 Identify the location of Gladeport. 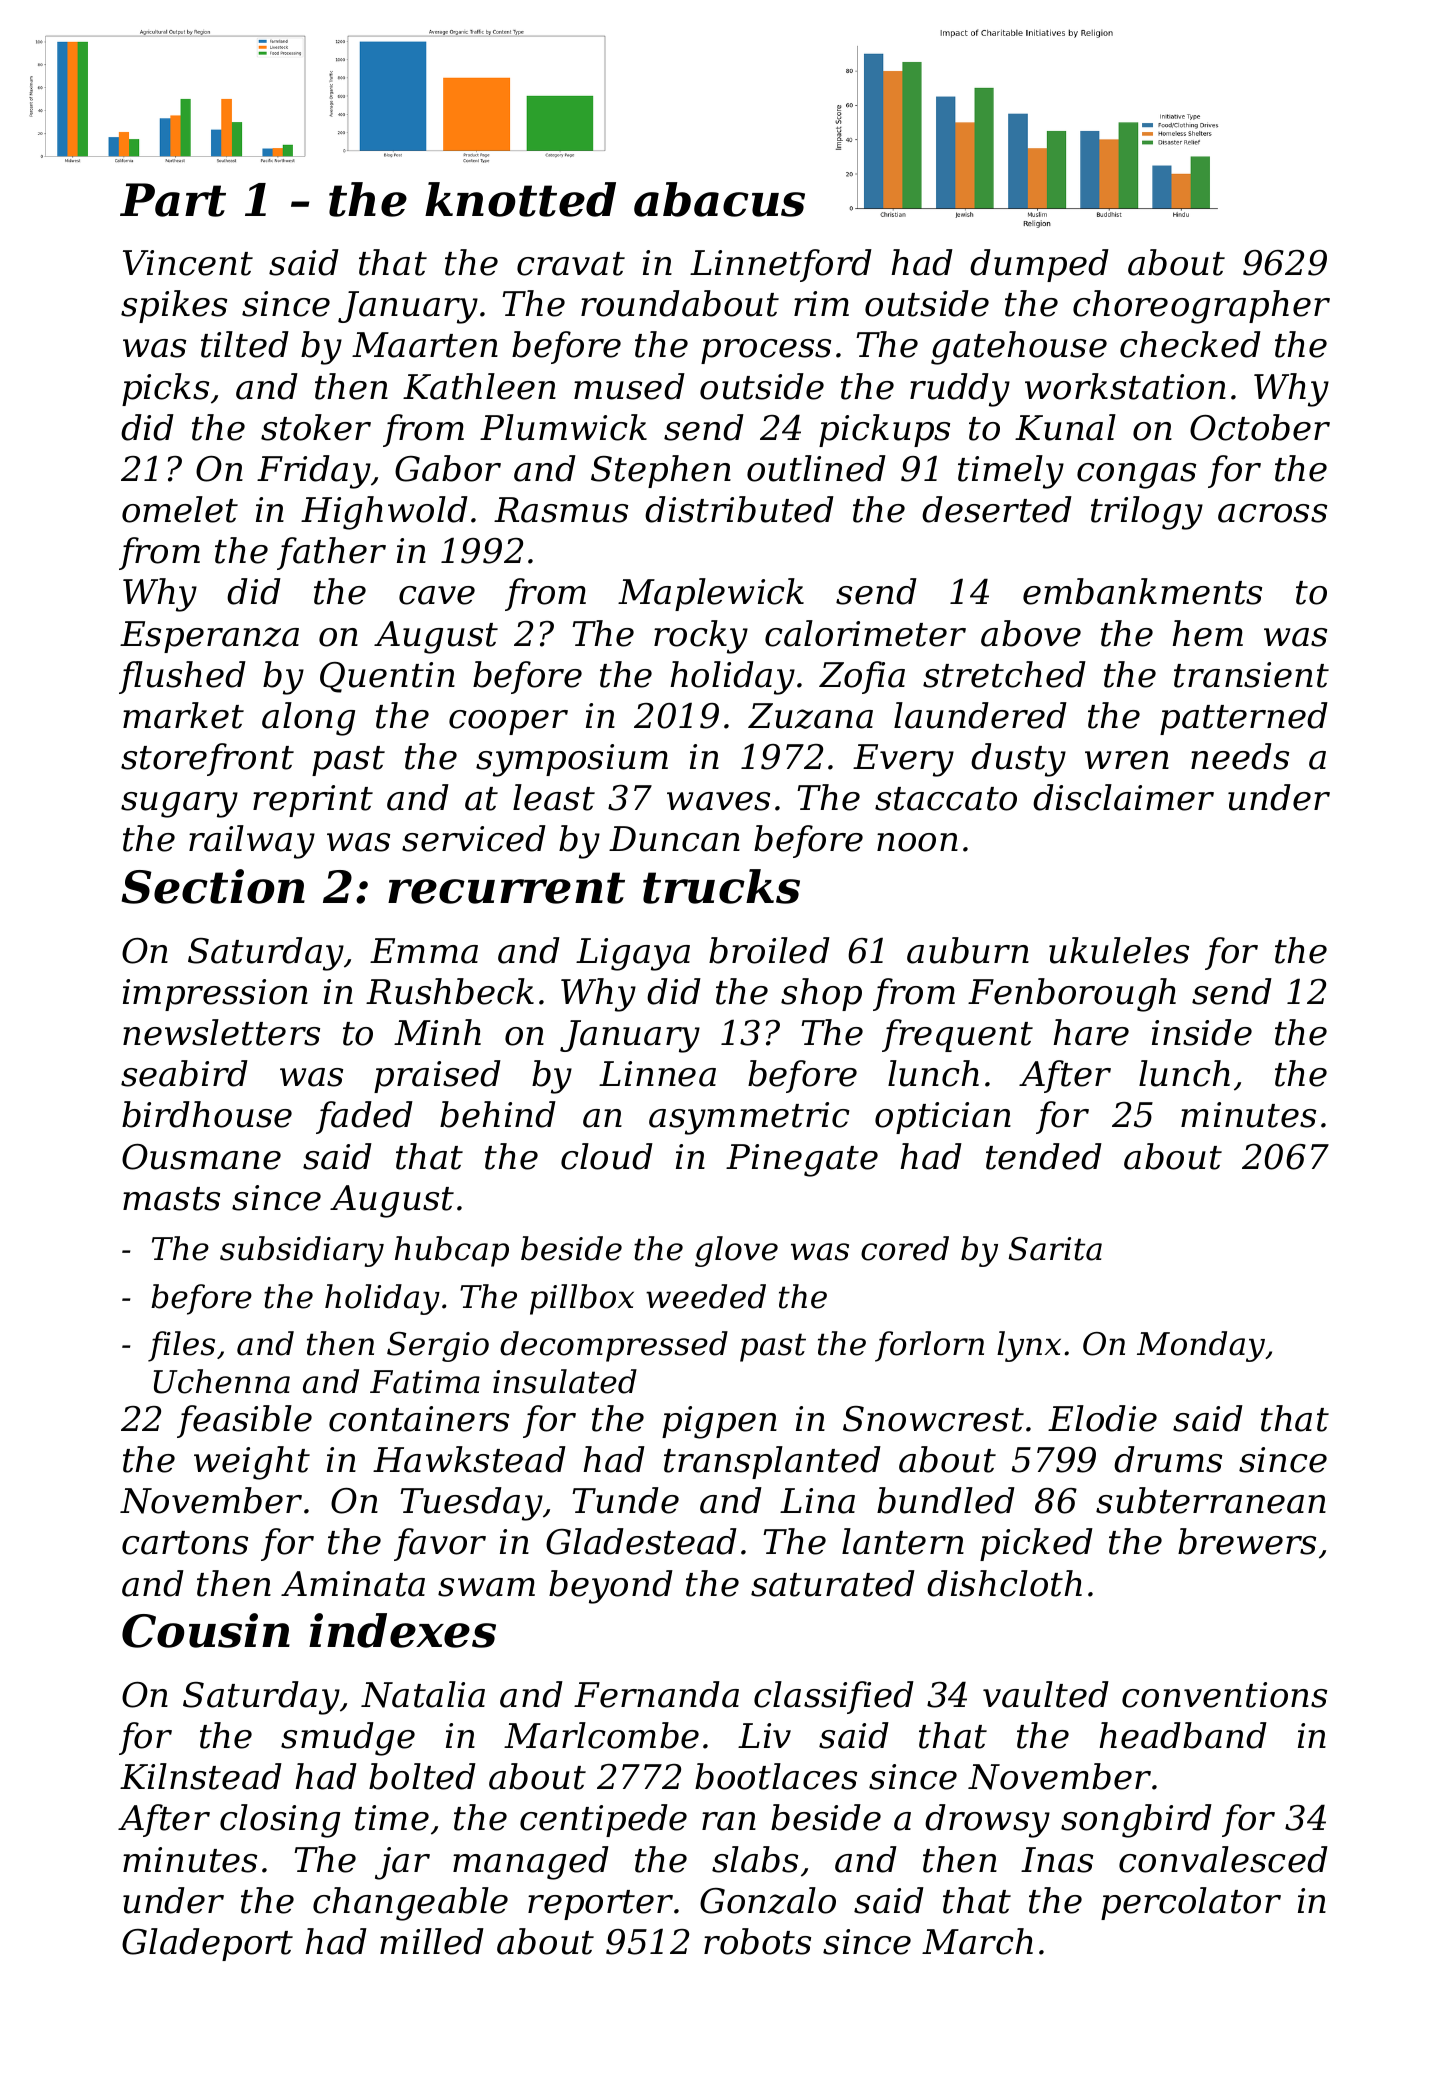
(207, 1944).
